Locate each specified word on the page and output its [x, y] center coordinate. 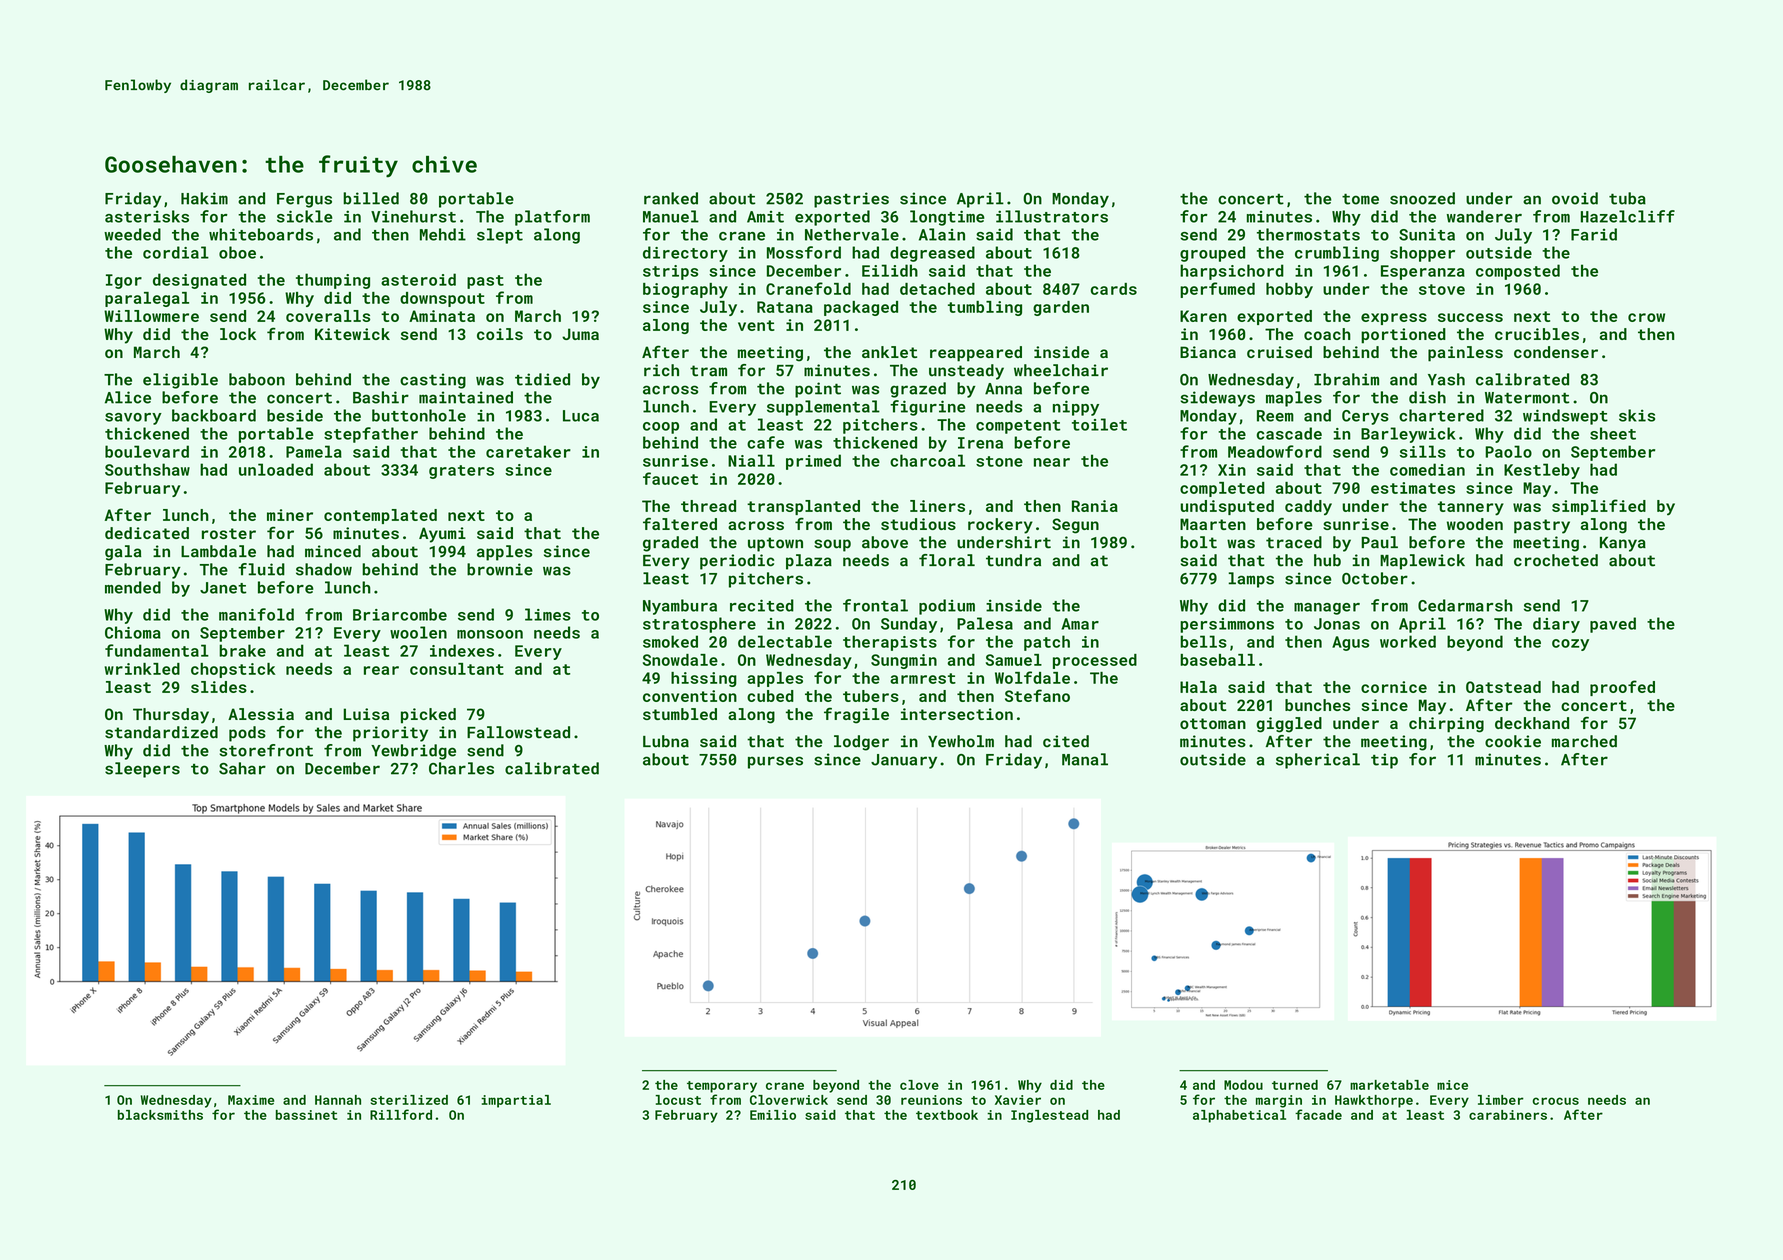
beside [295, 415]
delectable [785, 641]
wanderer [1484, 216]
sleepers [142, 770]
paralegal [147, 299]
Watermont [1527, 398]
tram [708, 371]
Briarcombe [400, 614]
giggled [1289, 725]
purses [775, 762]
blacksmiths [160, 1115]
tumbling [985, 308]
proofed [1622, 688]
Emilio [773, 1115]
